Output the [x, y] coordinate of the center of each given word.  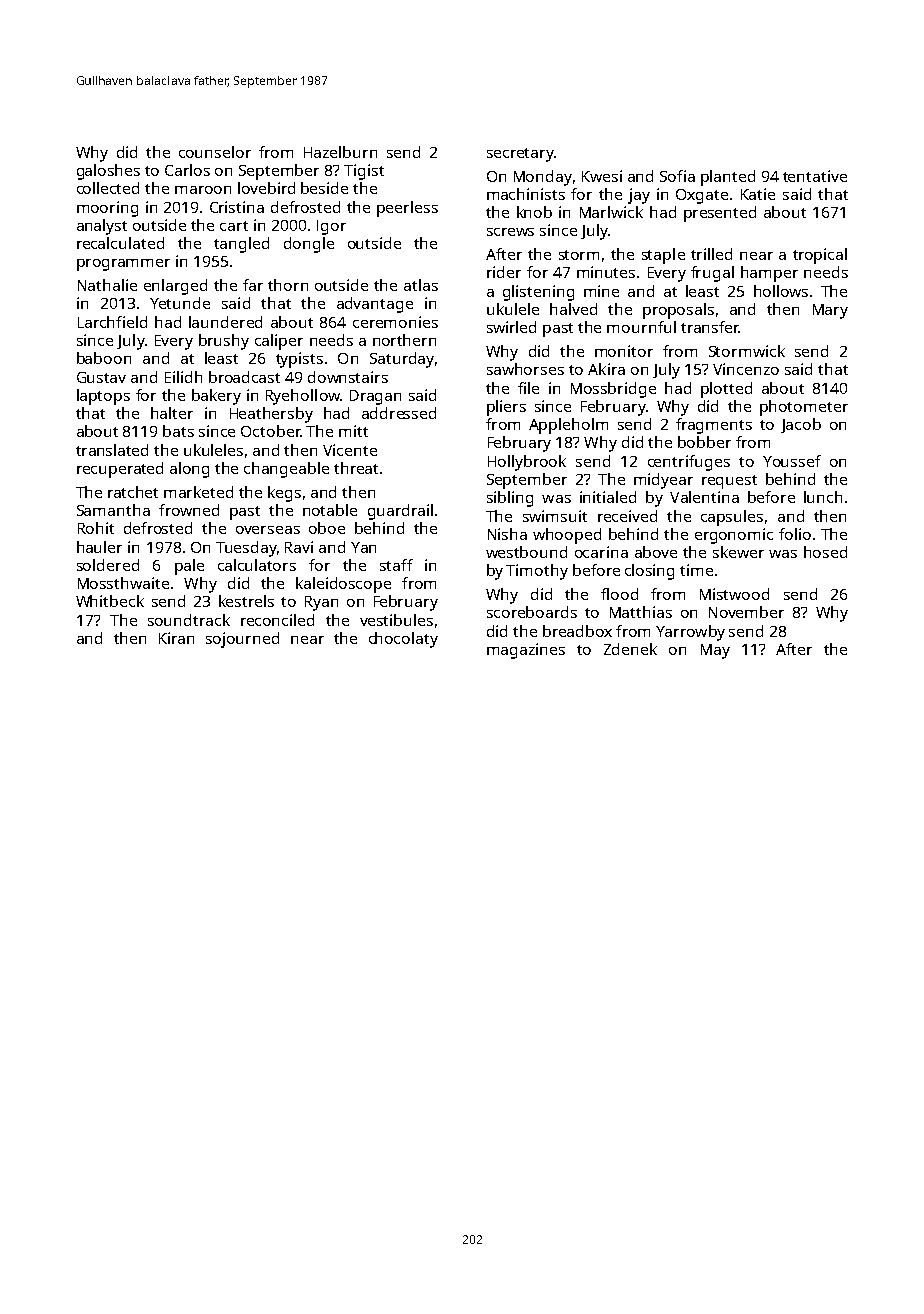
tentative [815, 176]
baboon [104, 358]
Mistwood [734, 594]
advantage [375, 305]
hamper [769, 274]
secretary [520, 155]
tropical [820, 256]
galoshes [108, 172]
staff [396, 565]
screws [510, 232]
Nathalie [107, 285]
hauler [99, 547]
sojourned [242, 640]
